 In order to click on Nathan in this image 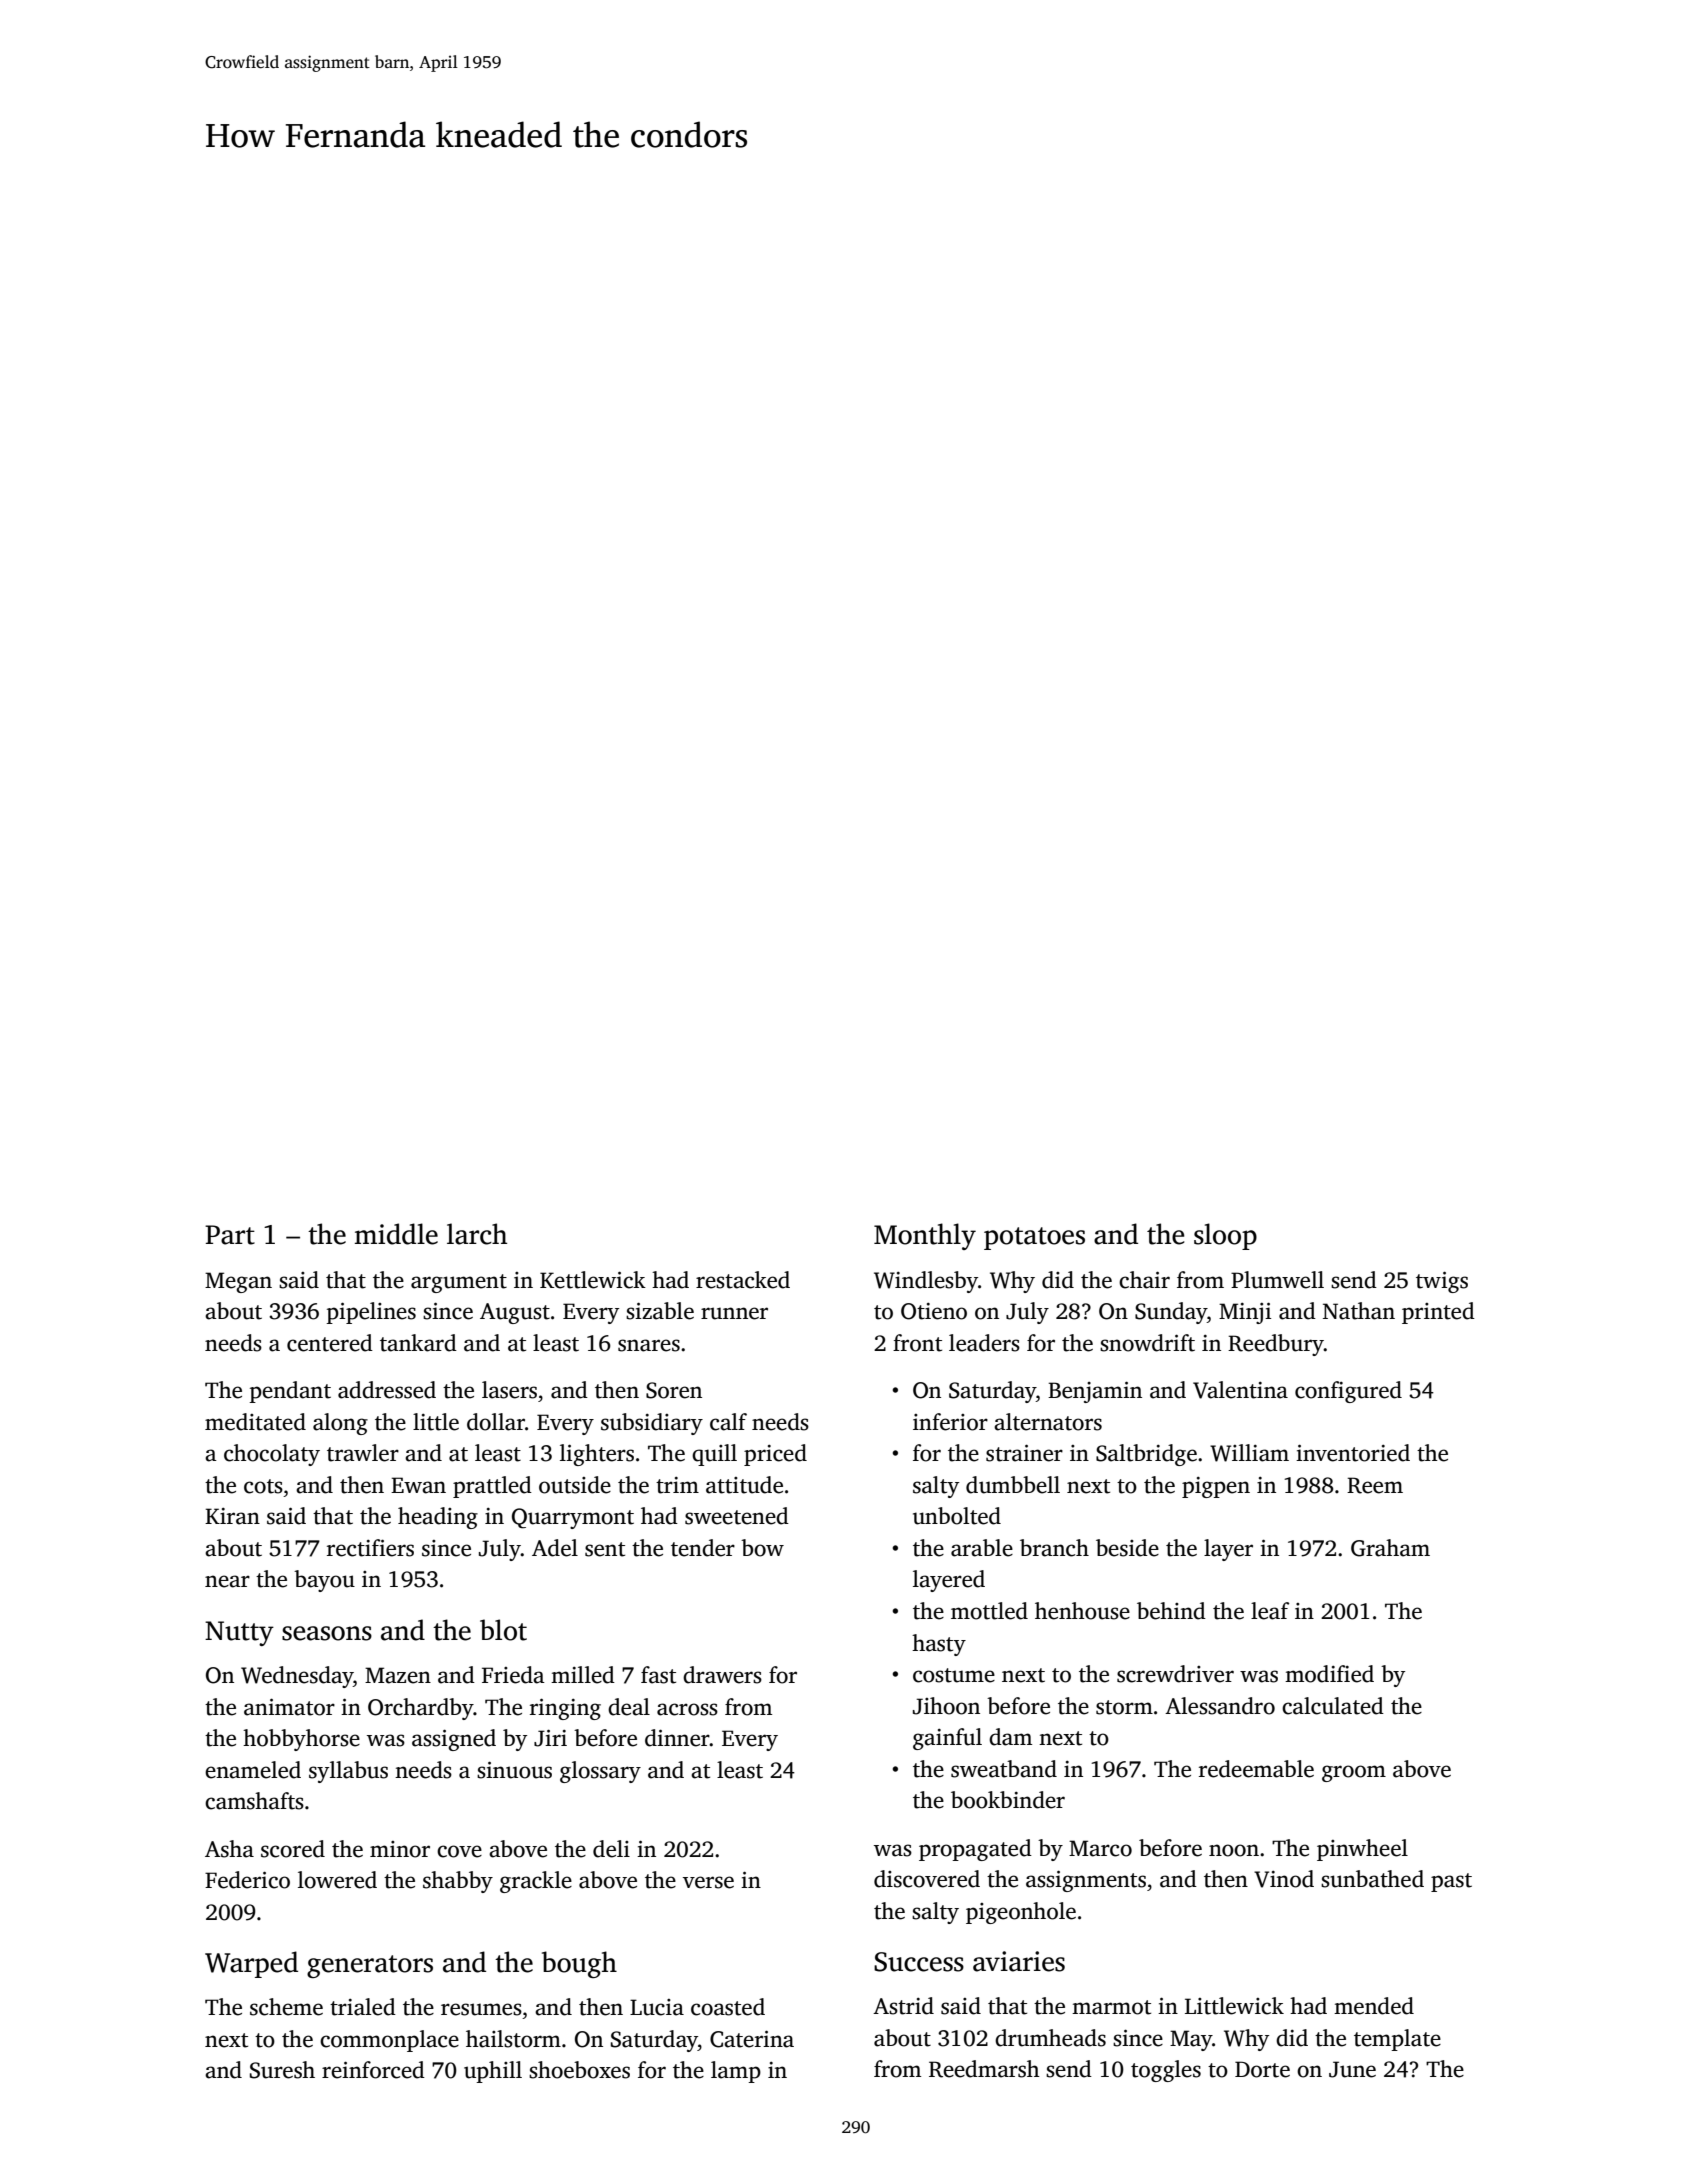, I will do `click(1359, 1311)`.
